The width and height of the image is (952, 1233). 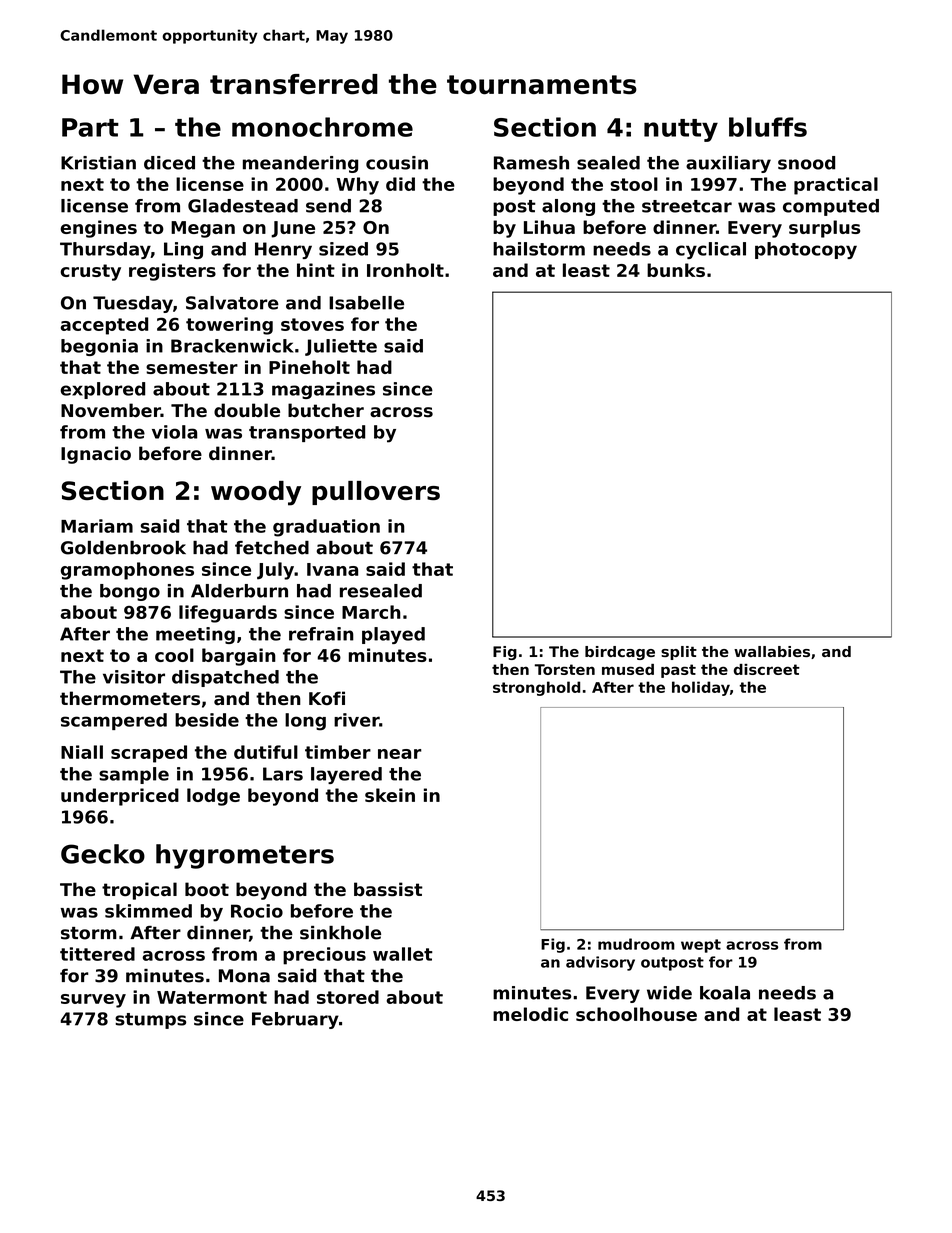 What do you see at coordinates (376, 493) in the image?
I see `pullovers` at bounding box center [376, 493].
